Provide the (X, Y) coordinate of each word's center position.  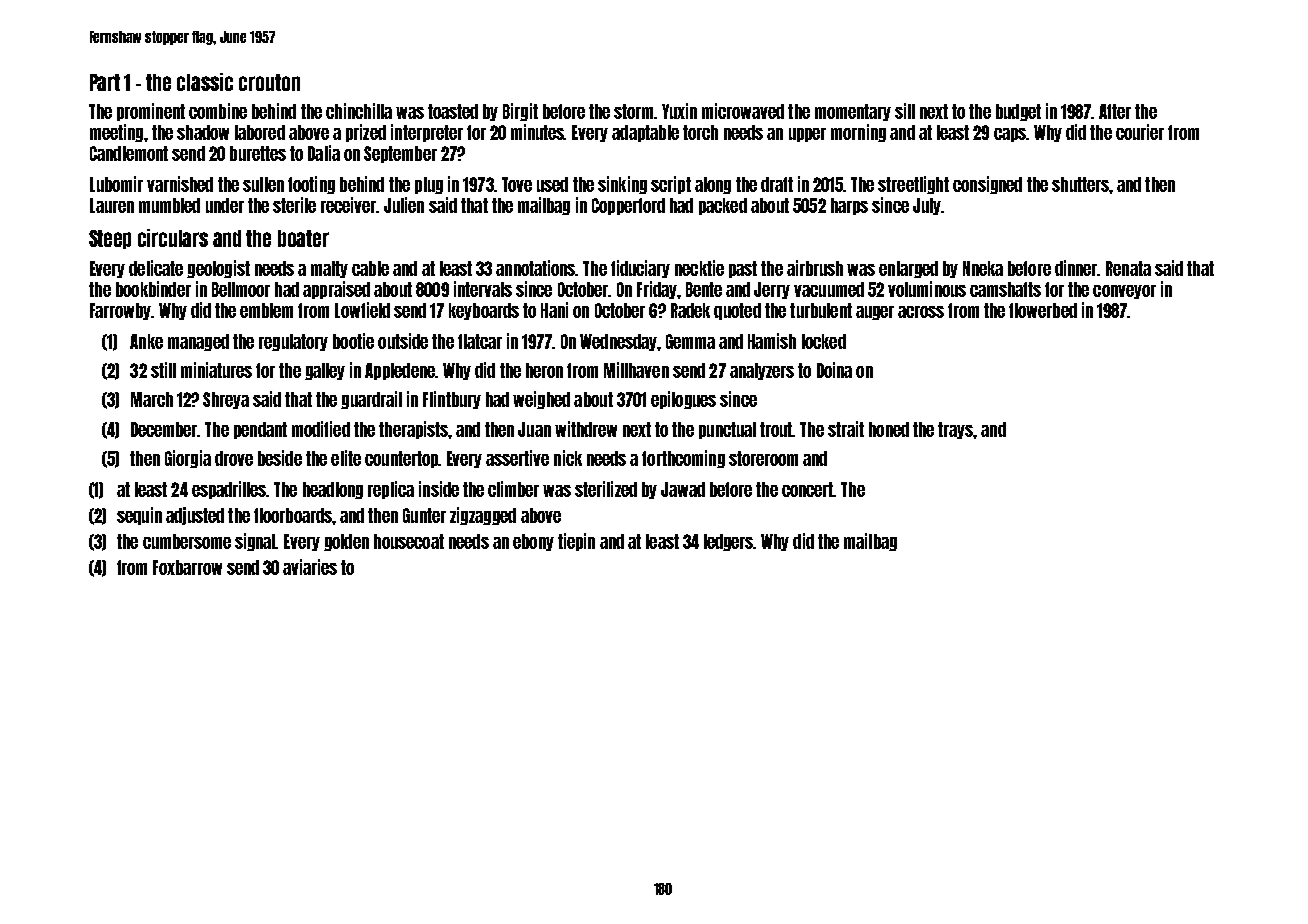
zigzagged (483, 516)
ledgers (729, 542)
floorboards (293, 515)
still (163, 370)
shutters (1080, 184)
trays (955, 430)
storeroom (763, 458)
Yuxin (679, 111)
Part (105, 82)
